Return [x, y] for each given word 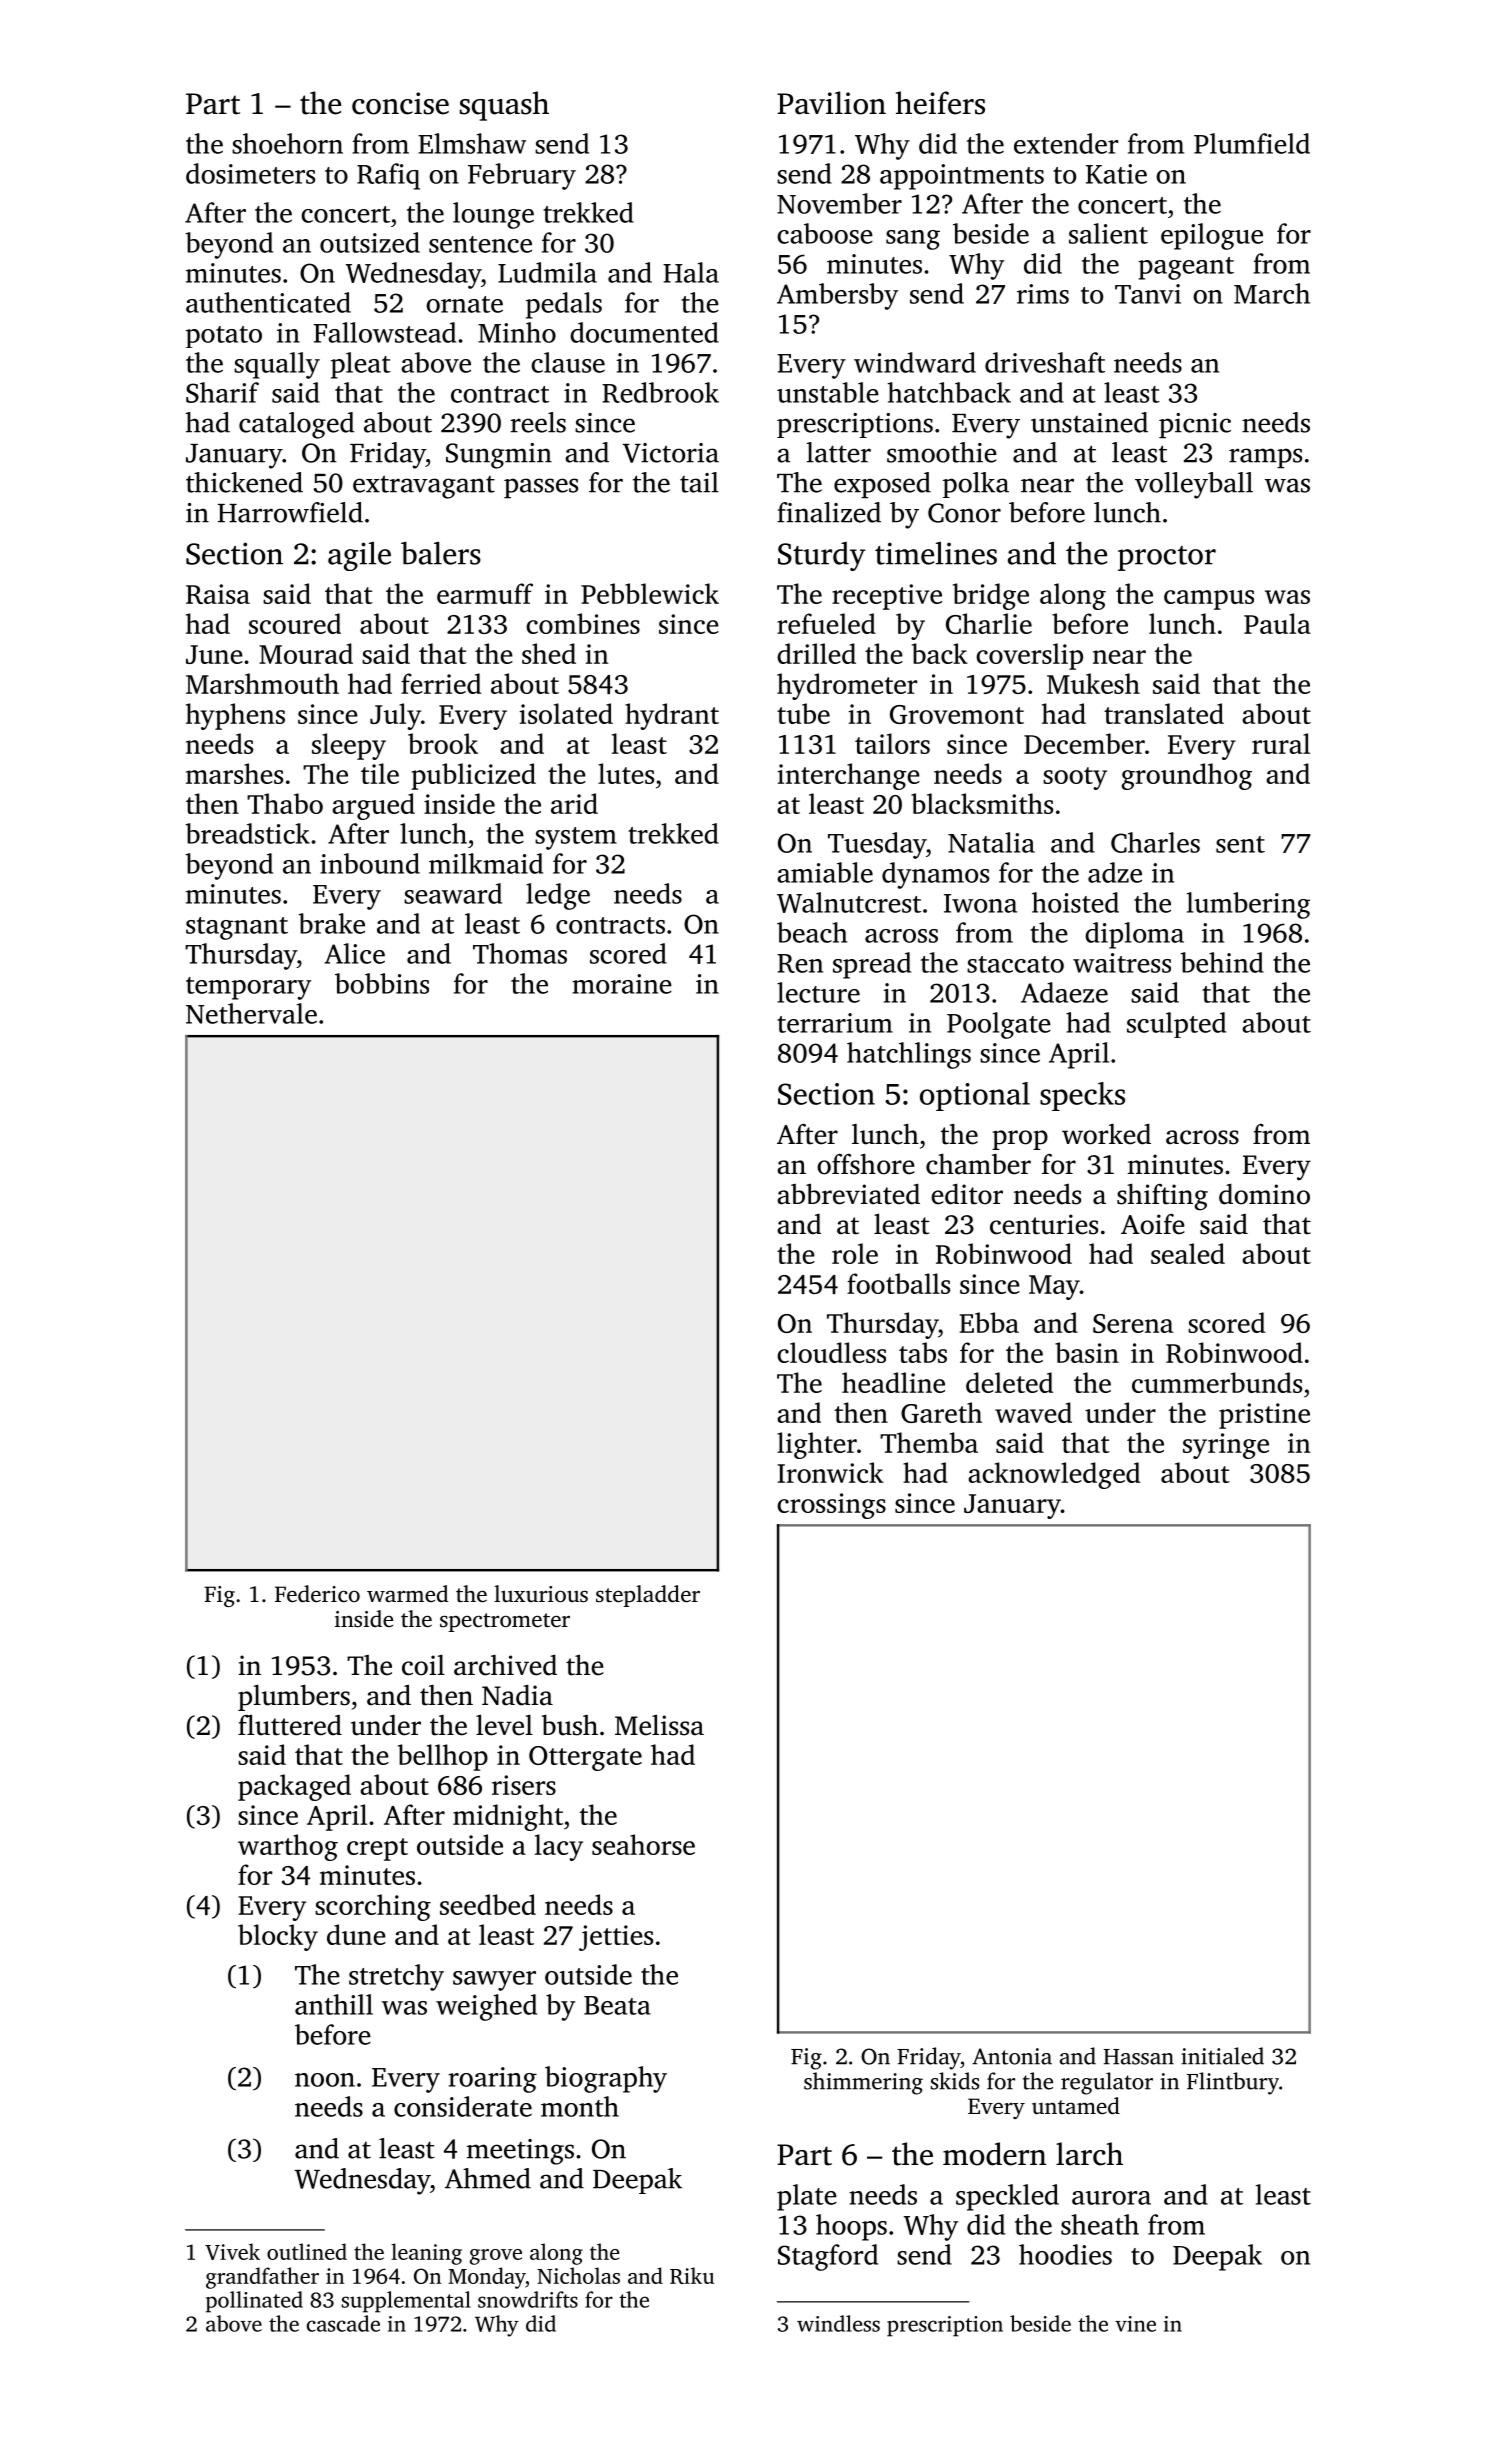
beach [812, 932]
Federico [317, 1594]
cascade [343, 2323]
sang [913, 240]
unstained [1089, 422]
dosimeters [250, 173]
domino [1264, 1194]
